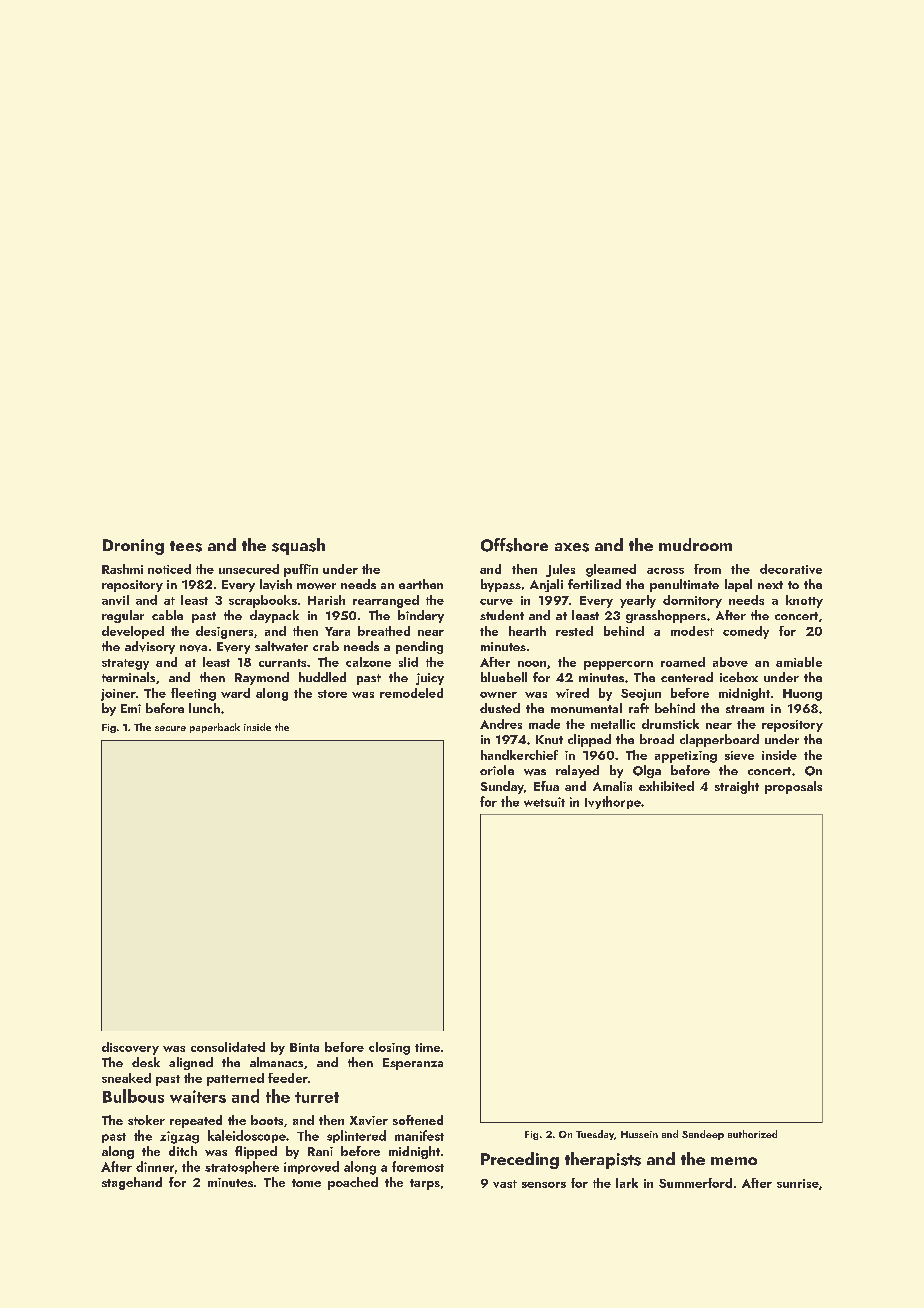 This page has width=924, height=1308. Describe the element at coordinates (425, 1184) in the page. I see `tarps` at that location.
